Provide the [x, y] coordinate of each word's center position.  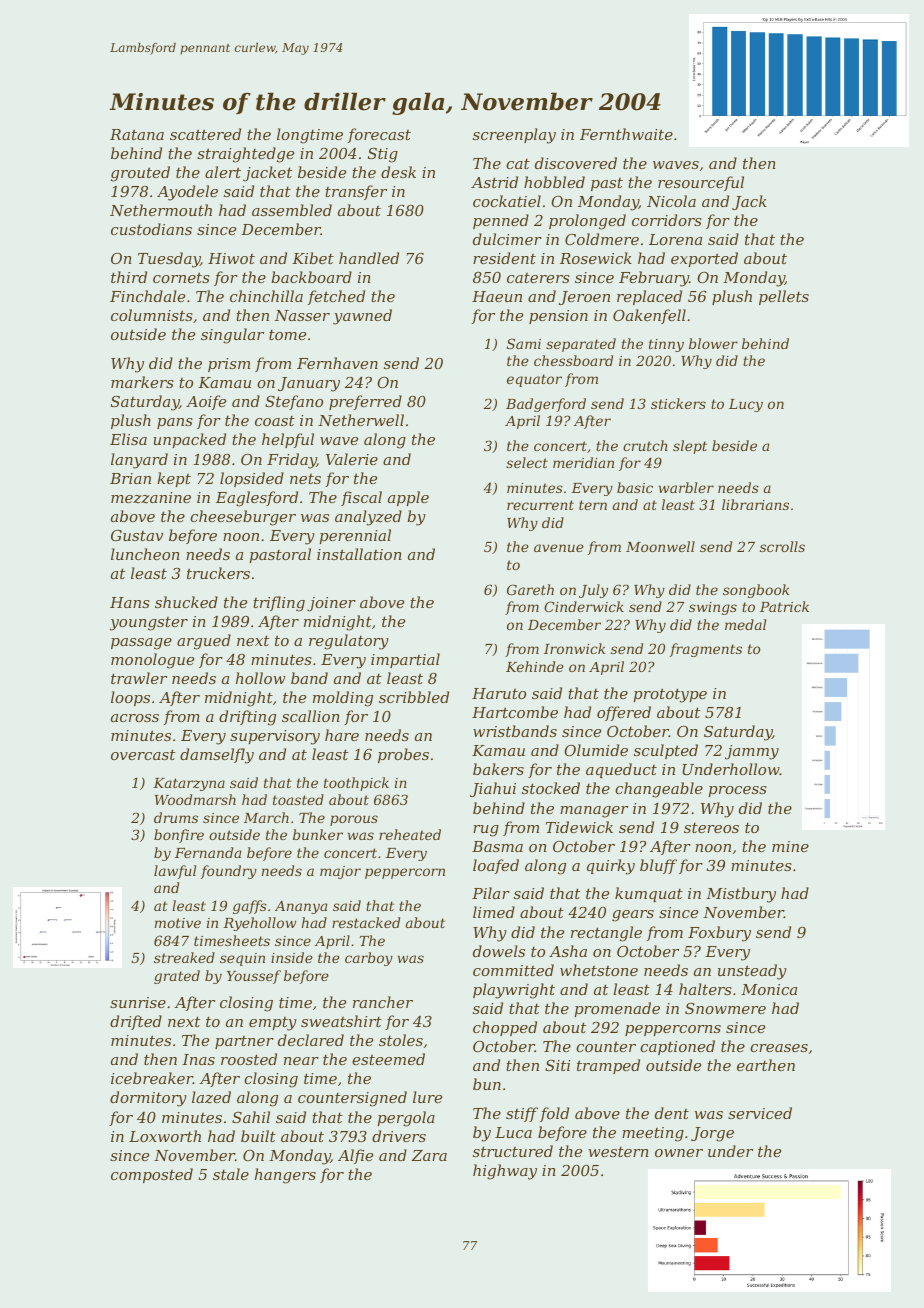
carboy [369, 959]
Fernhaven [337, 363]
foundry [229, 872]
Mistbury [741, 895]
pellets [784, 297]
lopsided [252, 479]
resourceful [701, 183]
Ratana [137, 134]
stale [231, 1174]
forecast [379, 135]
